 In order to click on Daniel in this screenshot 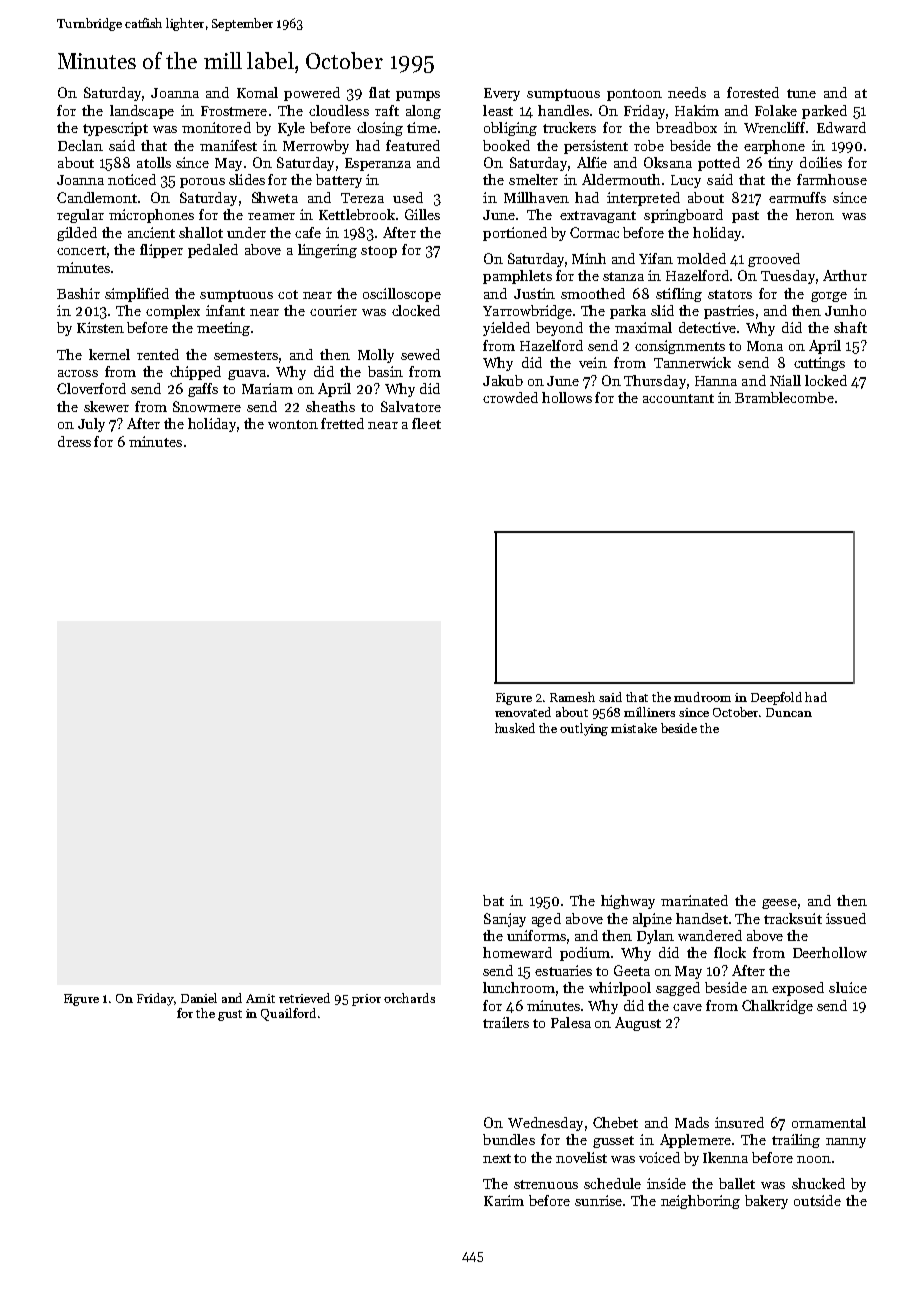, I will do `click(199, 998)`.
